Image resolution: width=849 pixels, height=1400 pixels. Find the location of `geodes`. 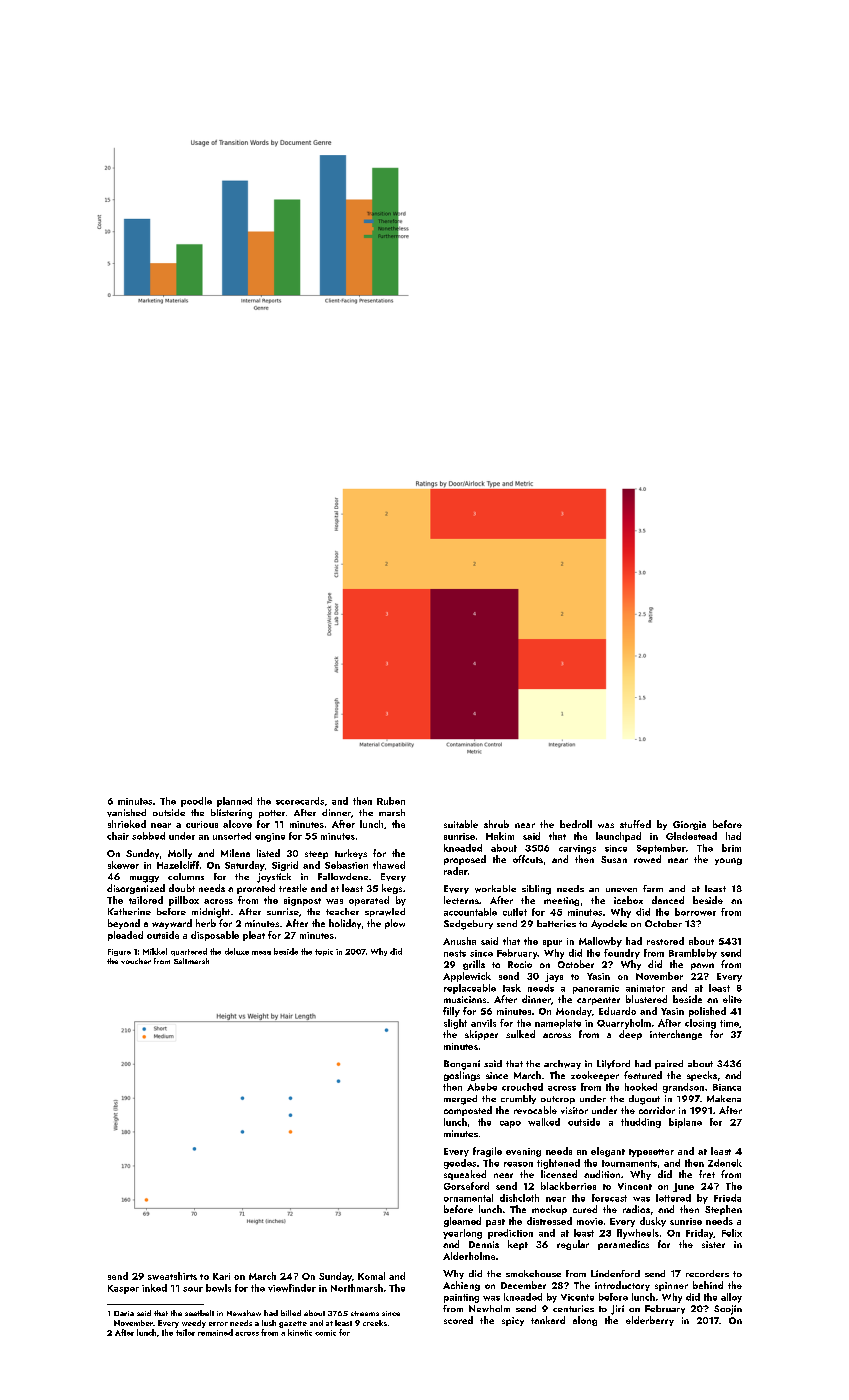

geodes is located at coordinates (460, 1164).
